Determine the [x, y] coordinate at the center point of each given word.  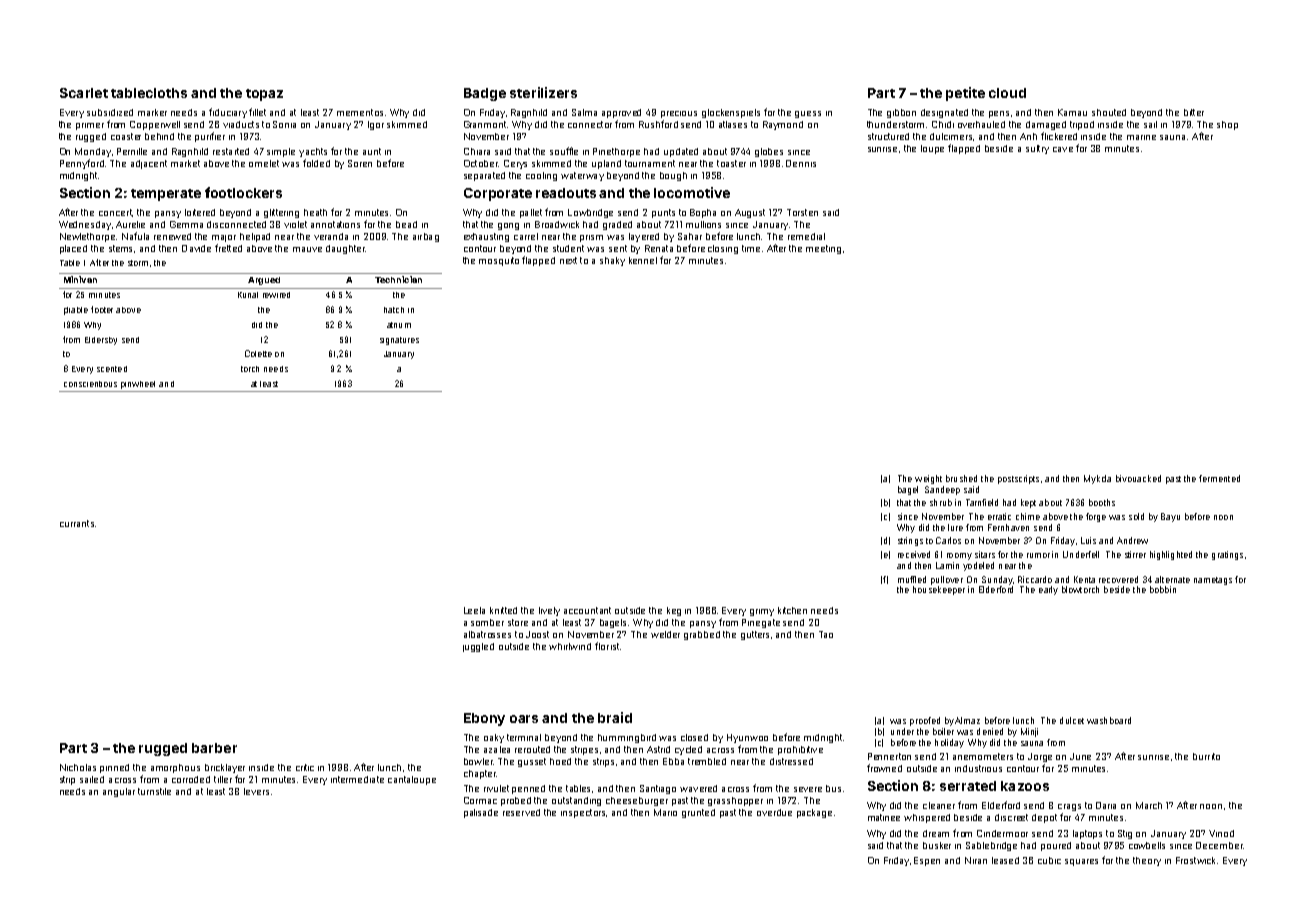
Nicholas [78, 767]
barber [214, 748]
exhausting [486, 237]
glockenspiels [731, 113]
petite [965, 94]
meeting [823, 249]
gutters [755, 635]
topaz [264, 95]
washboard [1109, 720]
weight [928, 479]
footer [102, 309]
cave [1063, 149]
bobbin [1163, 589]
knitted [503, 610]
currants [77, 523]
